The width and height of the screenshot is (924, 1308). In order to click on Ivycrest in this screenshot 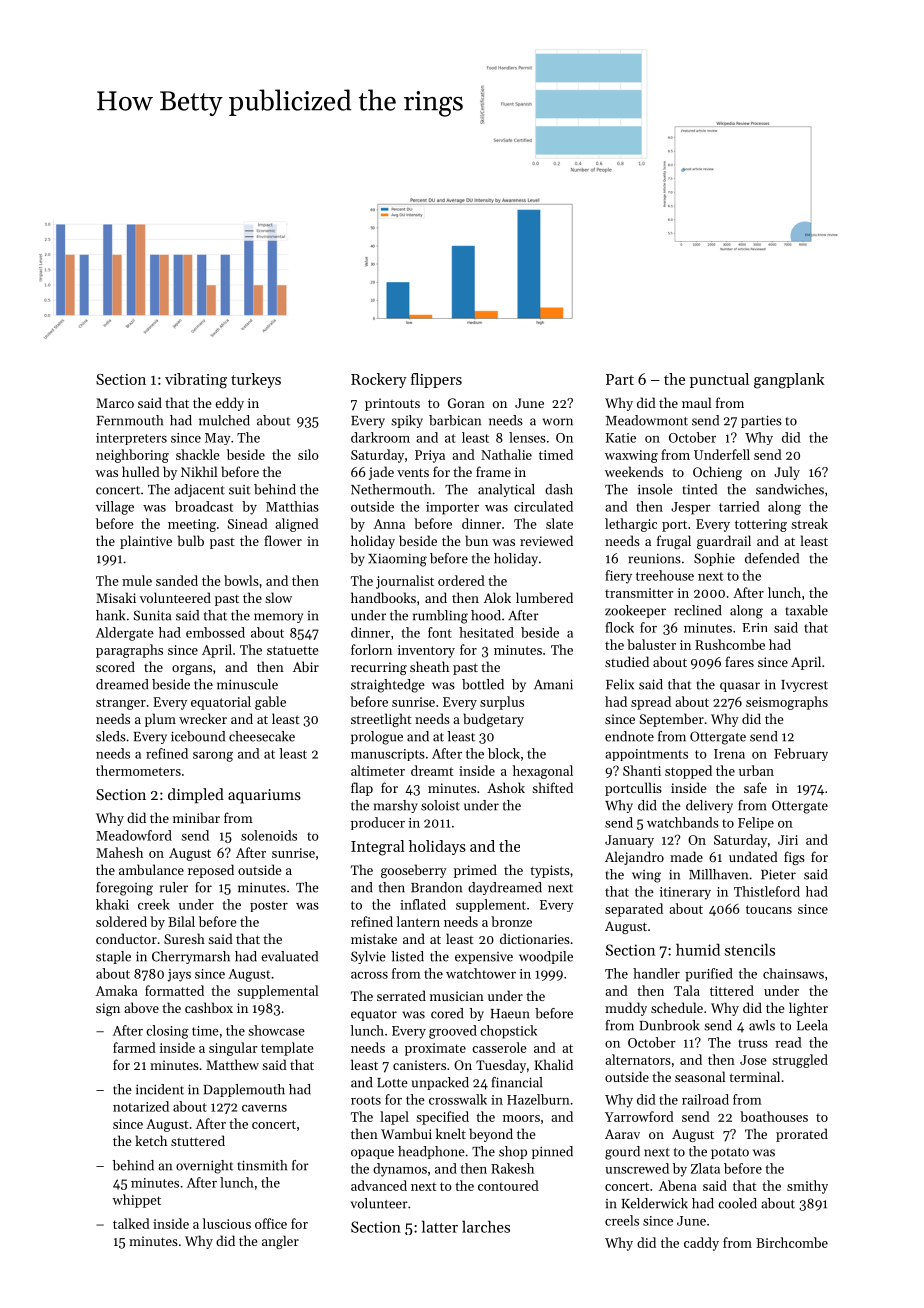, I will do `click(804, 686)`.
